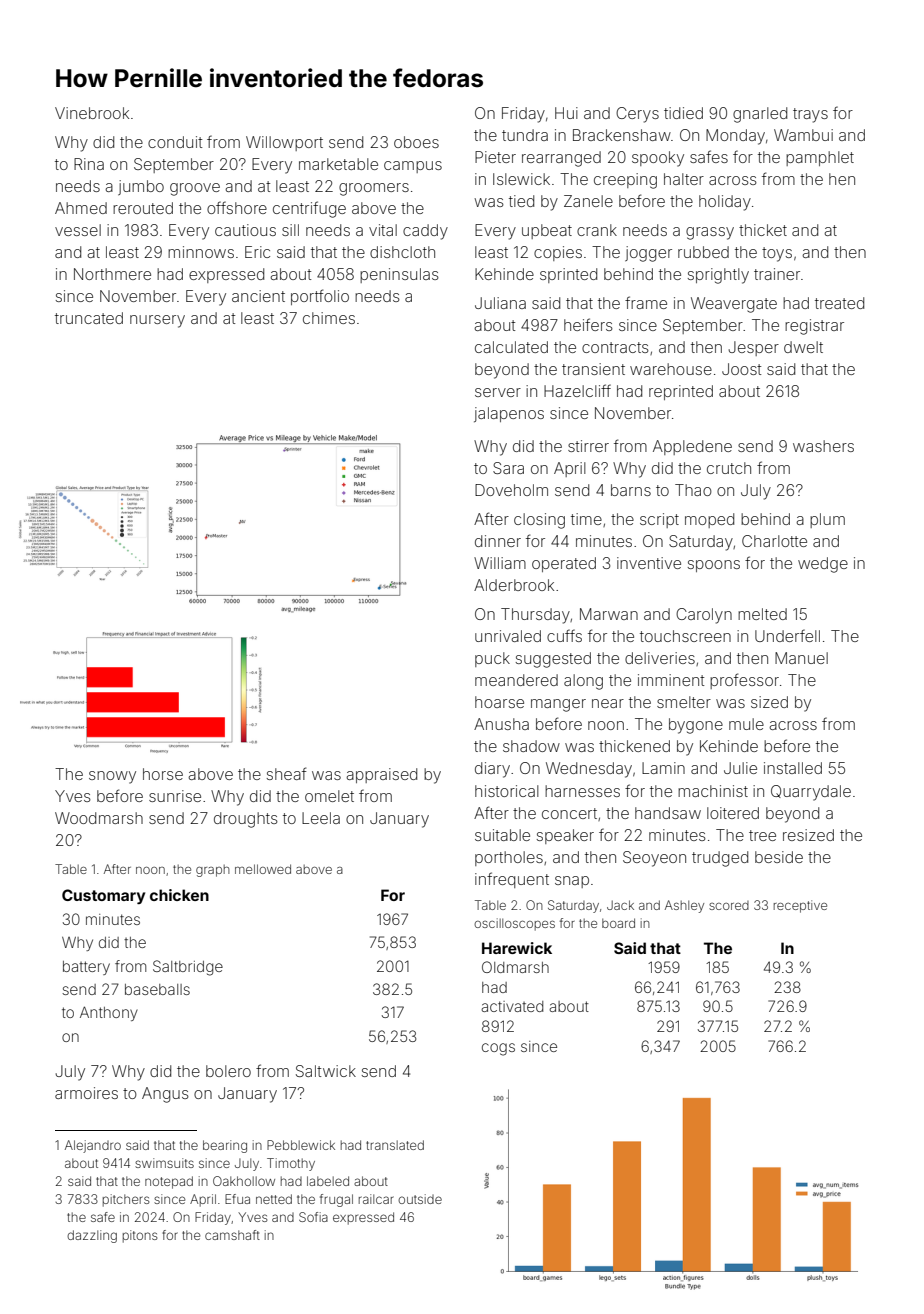 The width and height of the screenshot is (924, 1314). Describe the element at coordinates (329, 796) in the screenshot. I see `omelet` at that location.
